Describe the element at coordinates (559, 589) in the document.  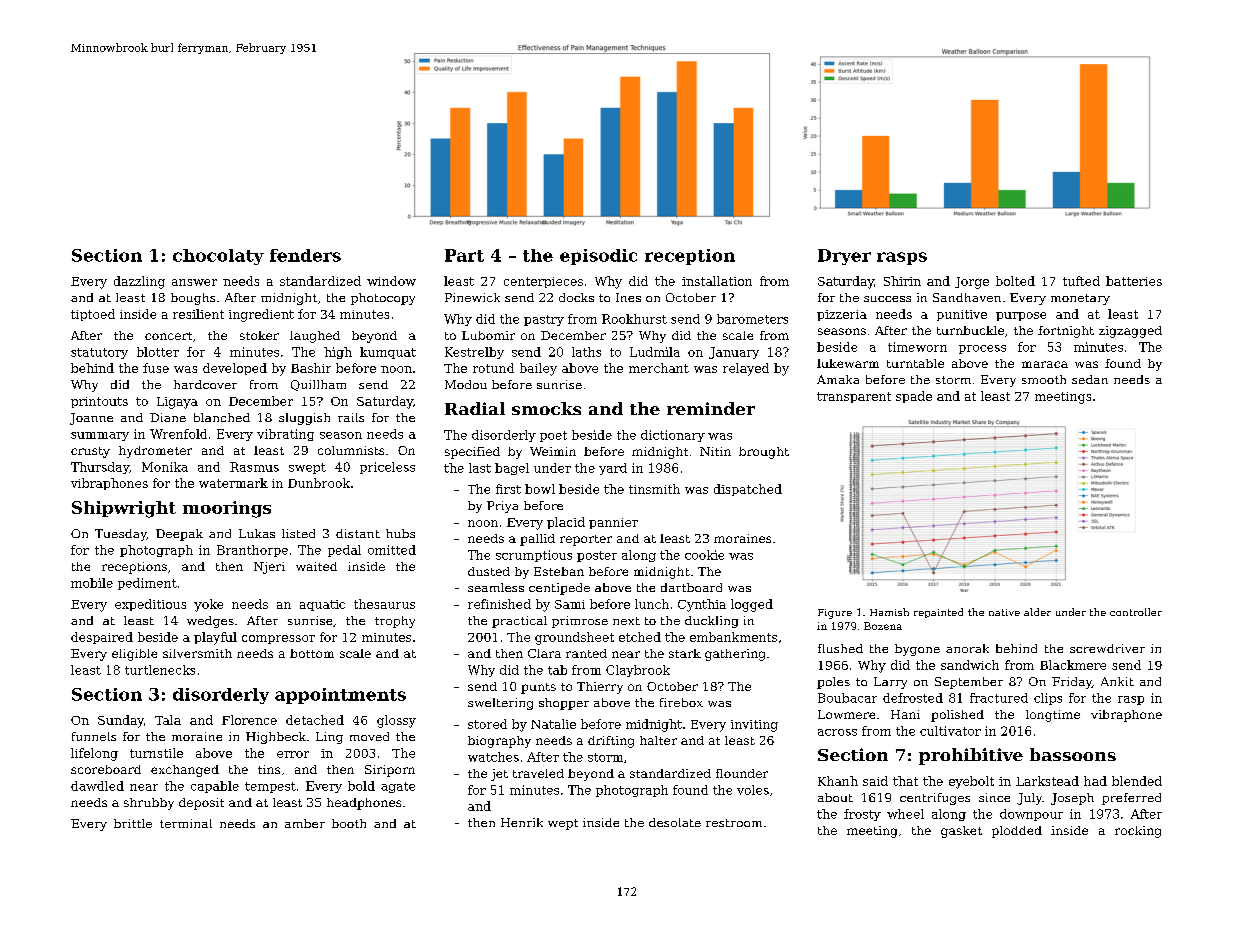
I see `centipede` at that location.
